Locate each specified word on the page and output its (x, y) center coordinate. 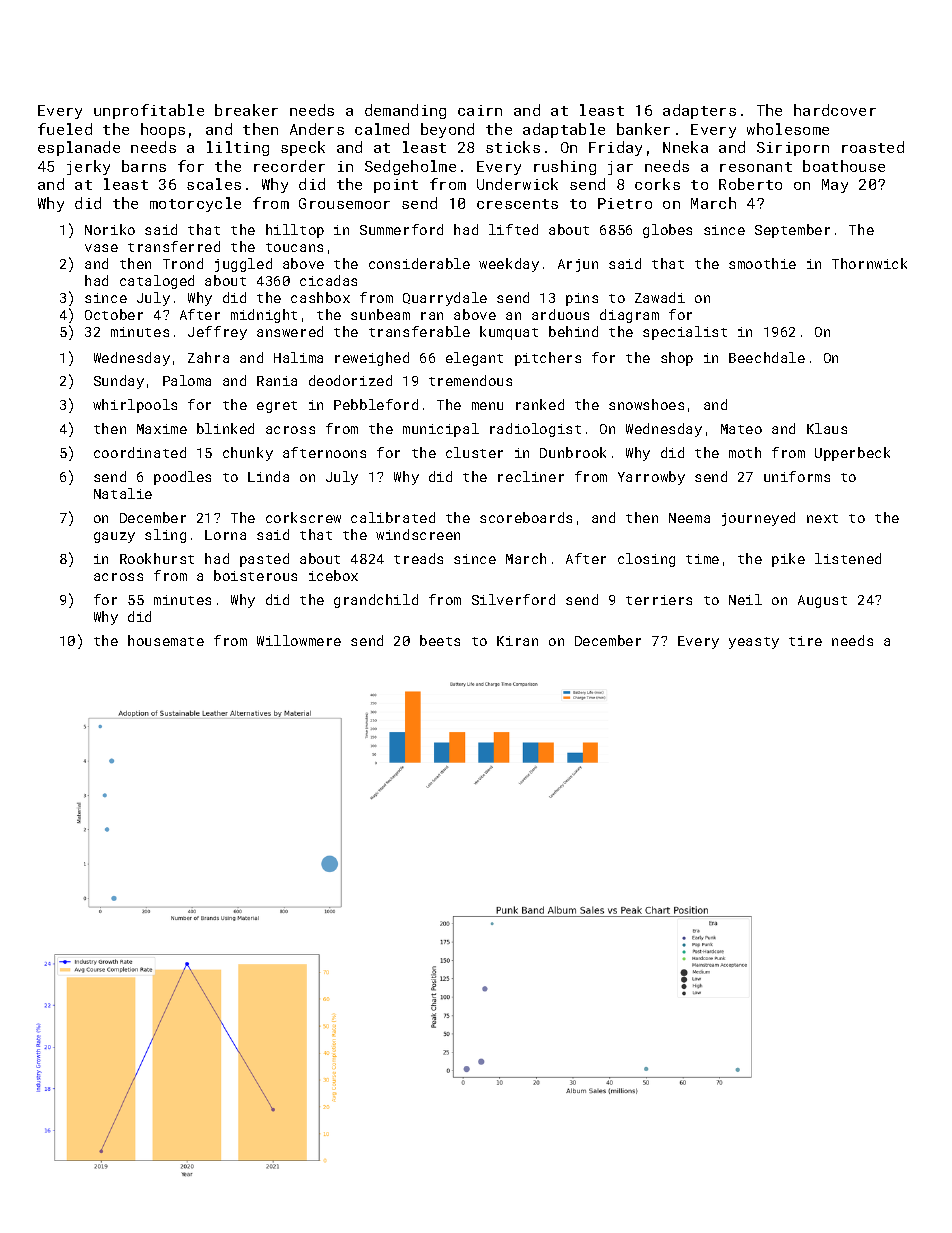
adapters (699, 111)
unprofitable (149, 111)
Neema (689, 518)
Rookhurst (157, 558)
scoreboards (526, 517)
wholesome (788, 129)
